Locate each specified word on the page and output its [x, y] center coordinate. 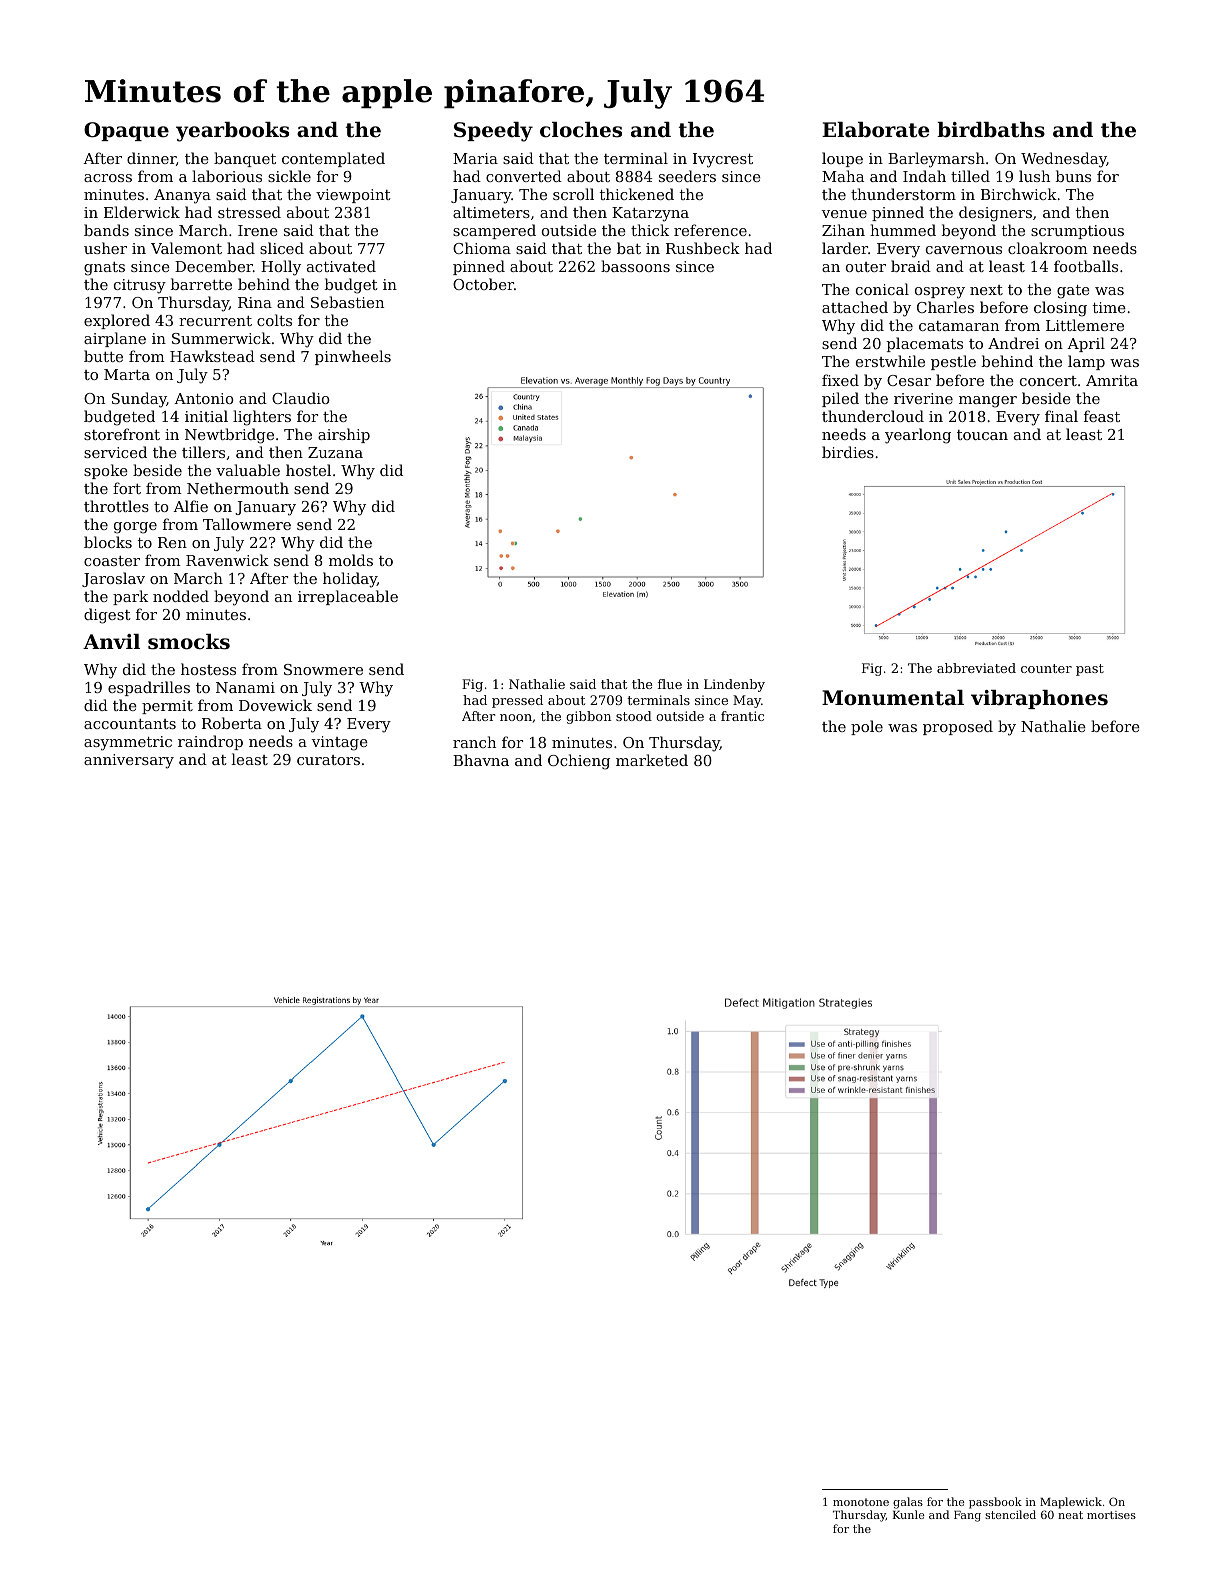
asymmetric [128, 743]
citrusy [140, 286]
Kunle [909, 1514]
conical [882, 289]
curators [328, 760]
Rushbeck [703, 248]
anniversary [129, 761]
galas [908, 1503]
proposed [958, 727]
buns [1073, 176]
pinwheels [353, 357]
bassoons [635, 266]
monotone [861, 1502]
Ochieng [579, 762]
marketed [652, 760]
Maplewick [1071, 1503]
